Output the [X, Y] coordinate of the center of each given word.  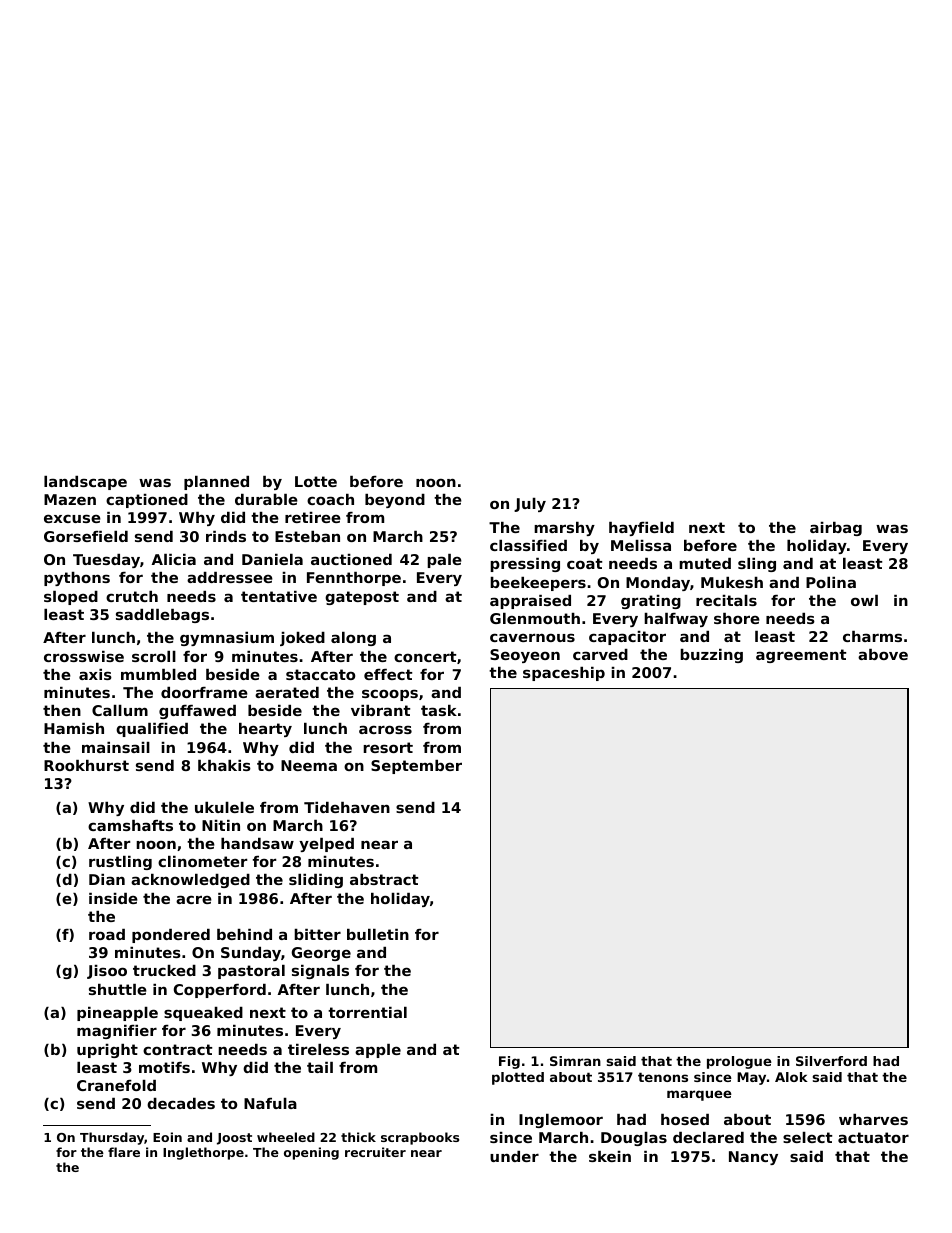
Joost [234, 1139]
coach [330, 499]
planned [216, 483]
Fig [509, 1062]
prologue [739, 1062]
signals [320, 972]
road [107, 934]
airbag [836, 529]
